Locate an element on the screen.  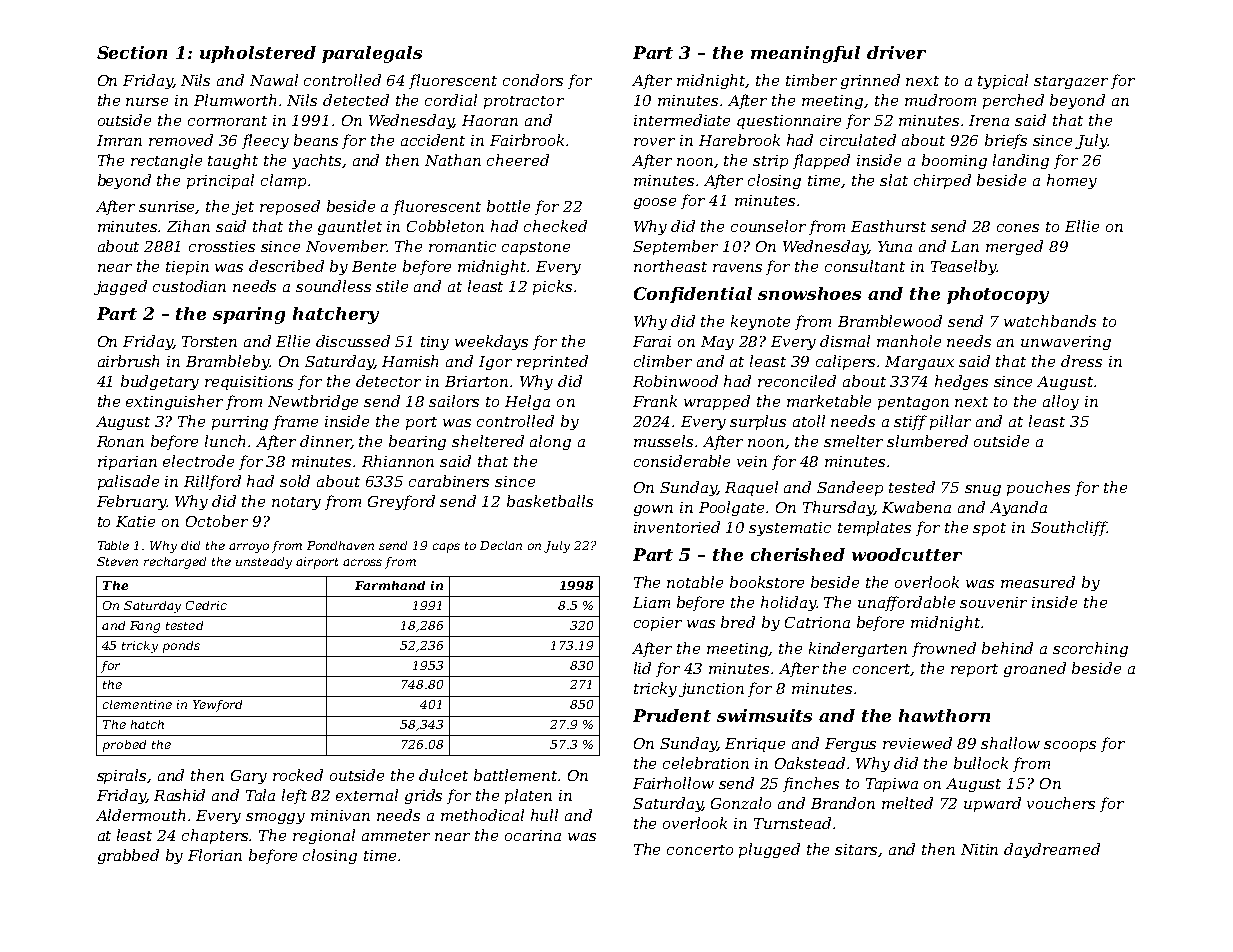
grabbed is located at coordinates (128, 856).
